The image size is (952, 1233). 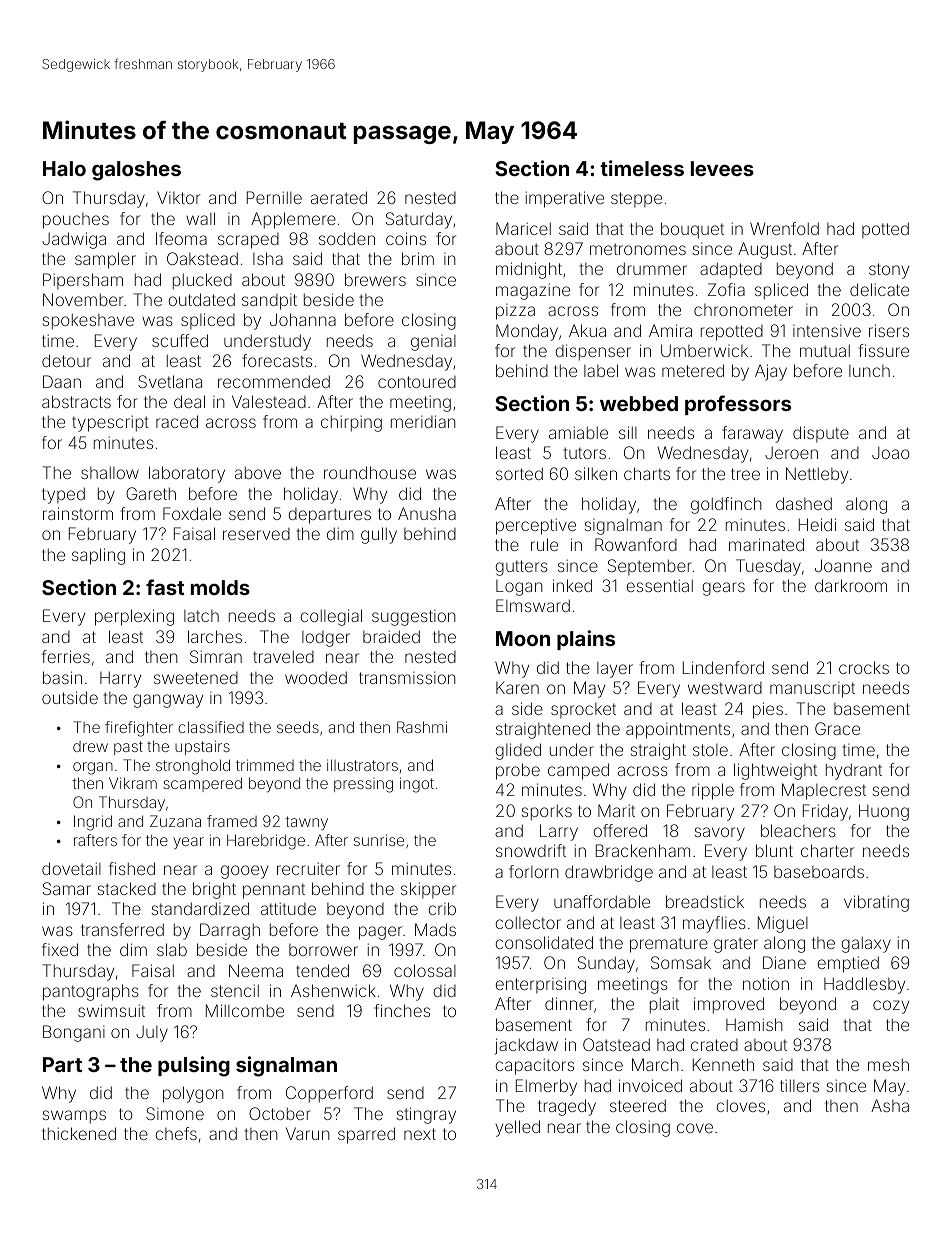 I want to click on pulsing, so click(x=194, y=1066).
